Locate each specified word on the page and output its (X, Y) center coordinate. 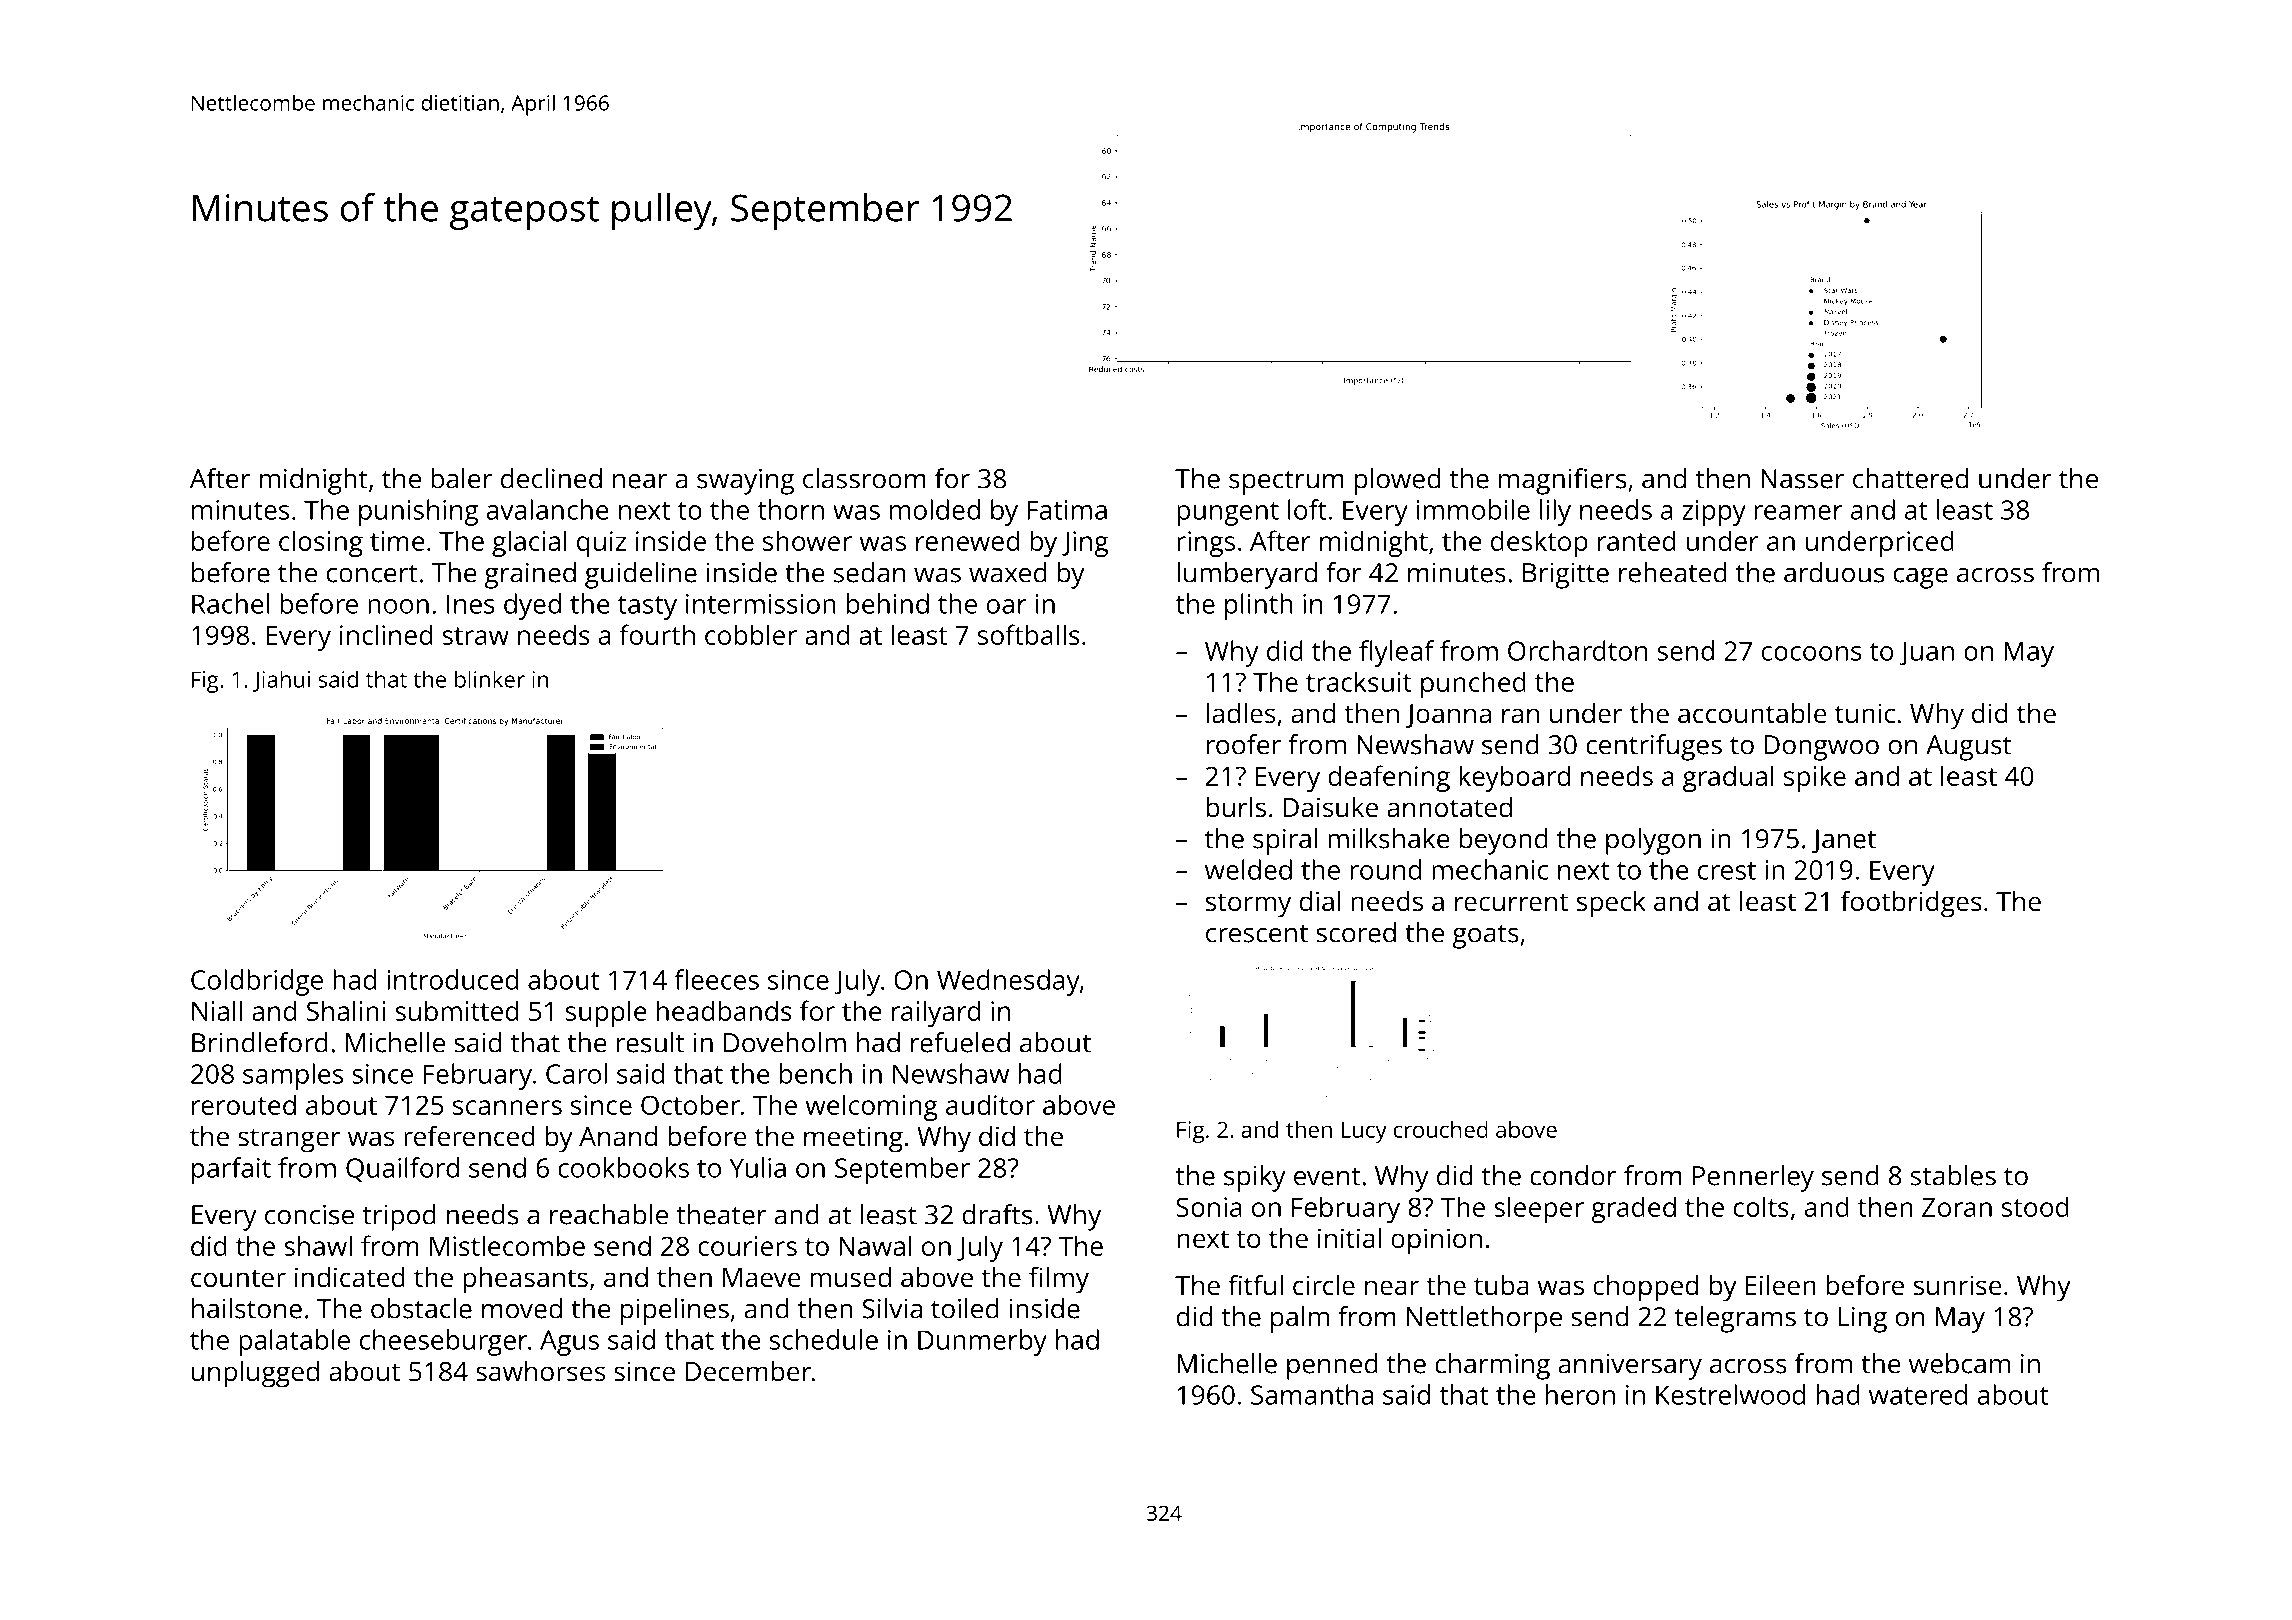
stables (1953, 1175)
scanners (507, 1107)
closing (321, 543)
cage (1921, 578)
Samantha (1312, 1394)
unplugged (255, 1374)
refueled (960, 1042)
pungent (1228, 514)
